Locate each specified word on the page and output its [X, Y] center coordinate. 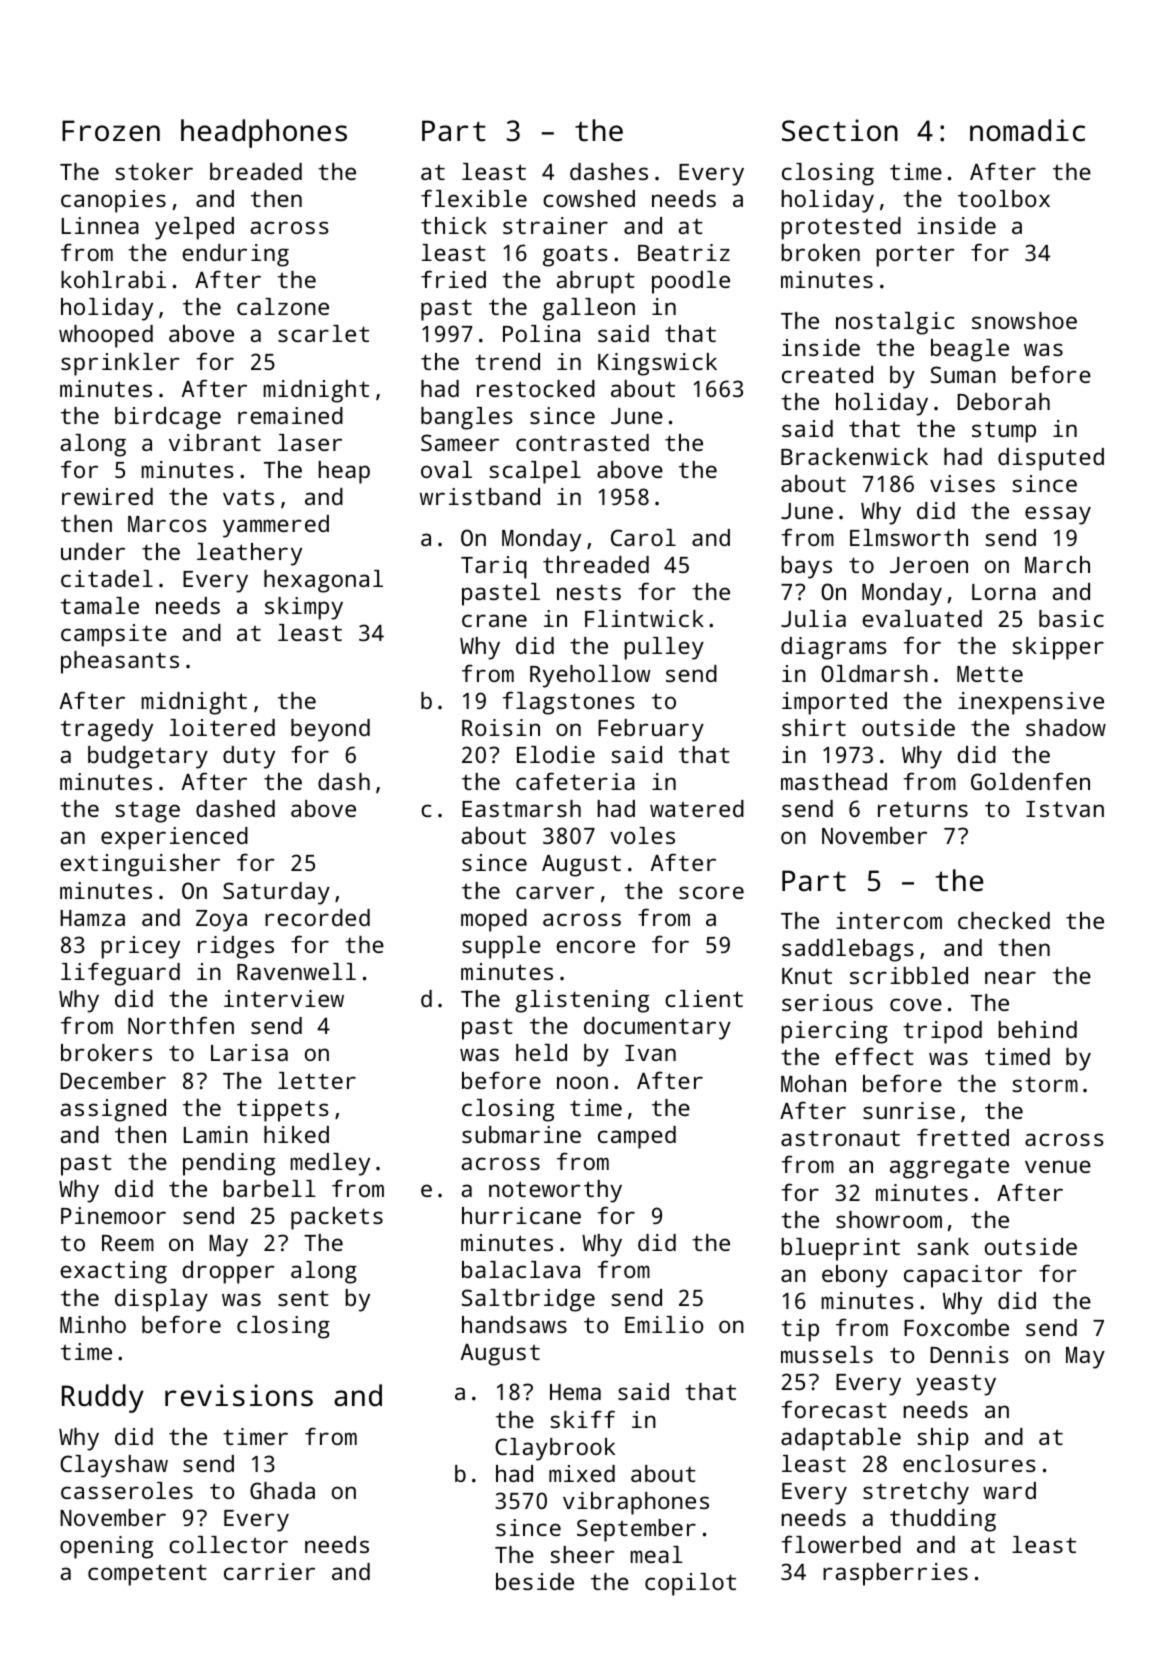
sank [943, 1246]
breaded [256, 171]
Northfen [181, 1025]
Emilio [664, 1324]
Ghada [282, 1490]
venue [1058, 1166]
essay [1058, 515]
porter [915, 256]
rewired [107, 496]
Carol [643, 537]
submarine [521, 1134]
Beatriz [684, 252]
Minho [93, 1324]
